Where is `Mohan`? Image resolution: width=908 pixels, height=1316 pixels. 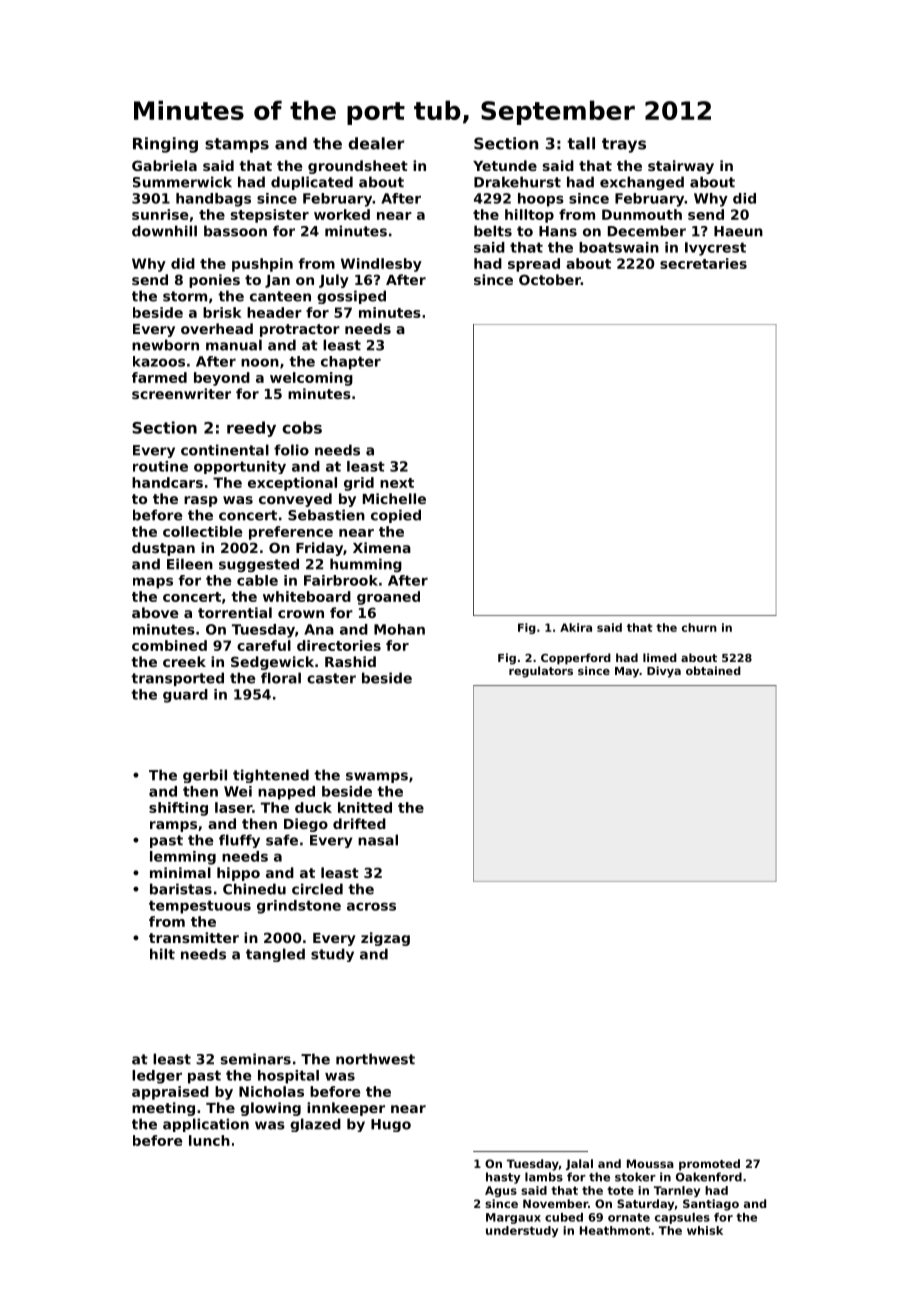 Mohan is located at coordinates (399, 629).
